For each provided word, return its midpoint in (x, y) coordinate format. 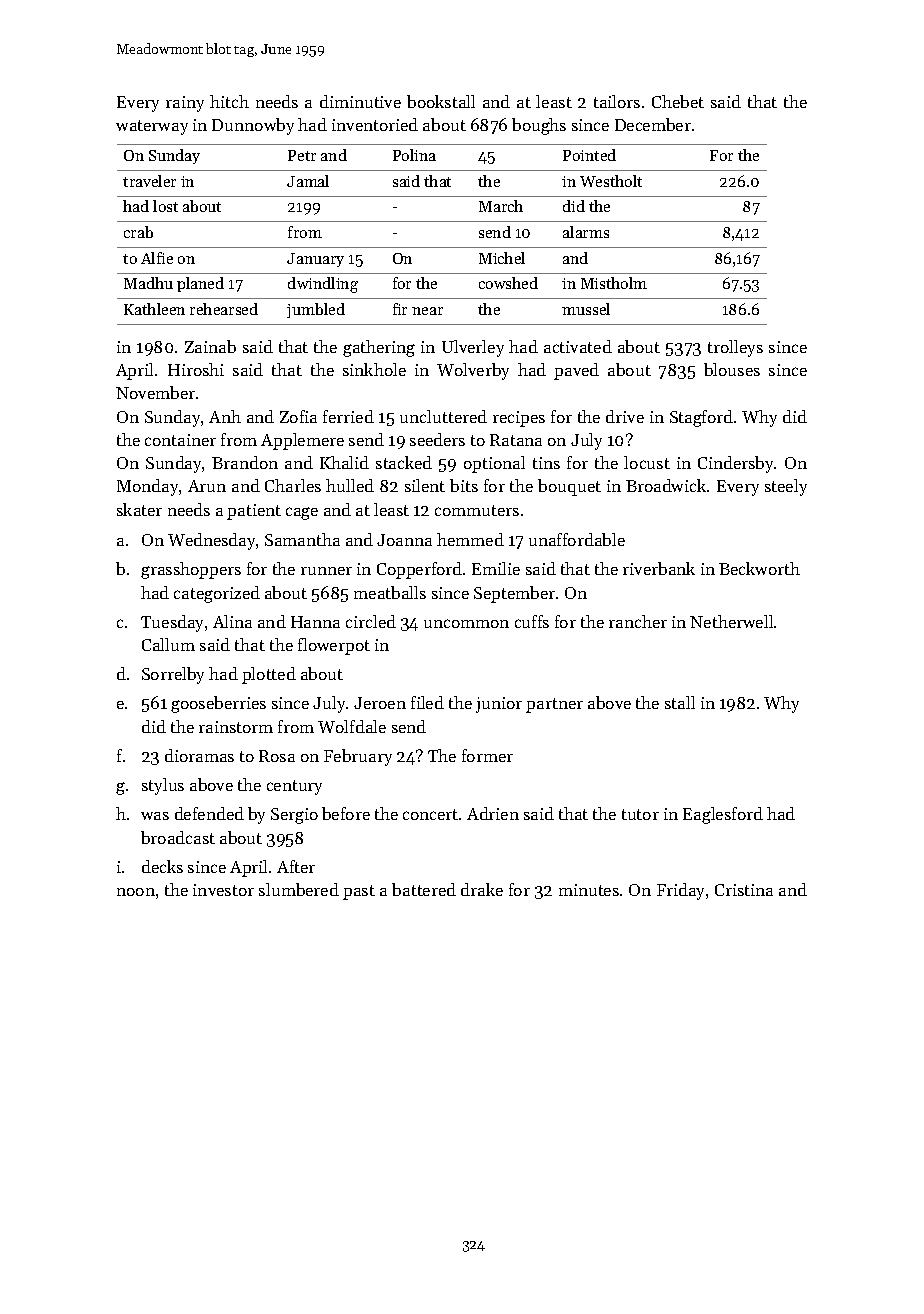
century (294, 787)
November (155, 392)
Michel (502, 258)
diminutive (360, 101)
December (653, 124)
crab (138, 232)
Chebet (678, 101)
